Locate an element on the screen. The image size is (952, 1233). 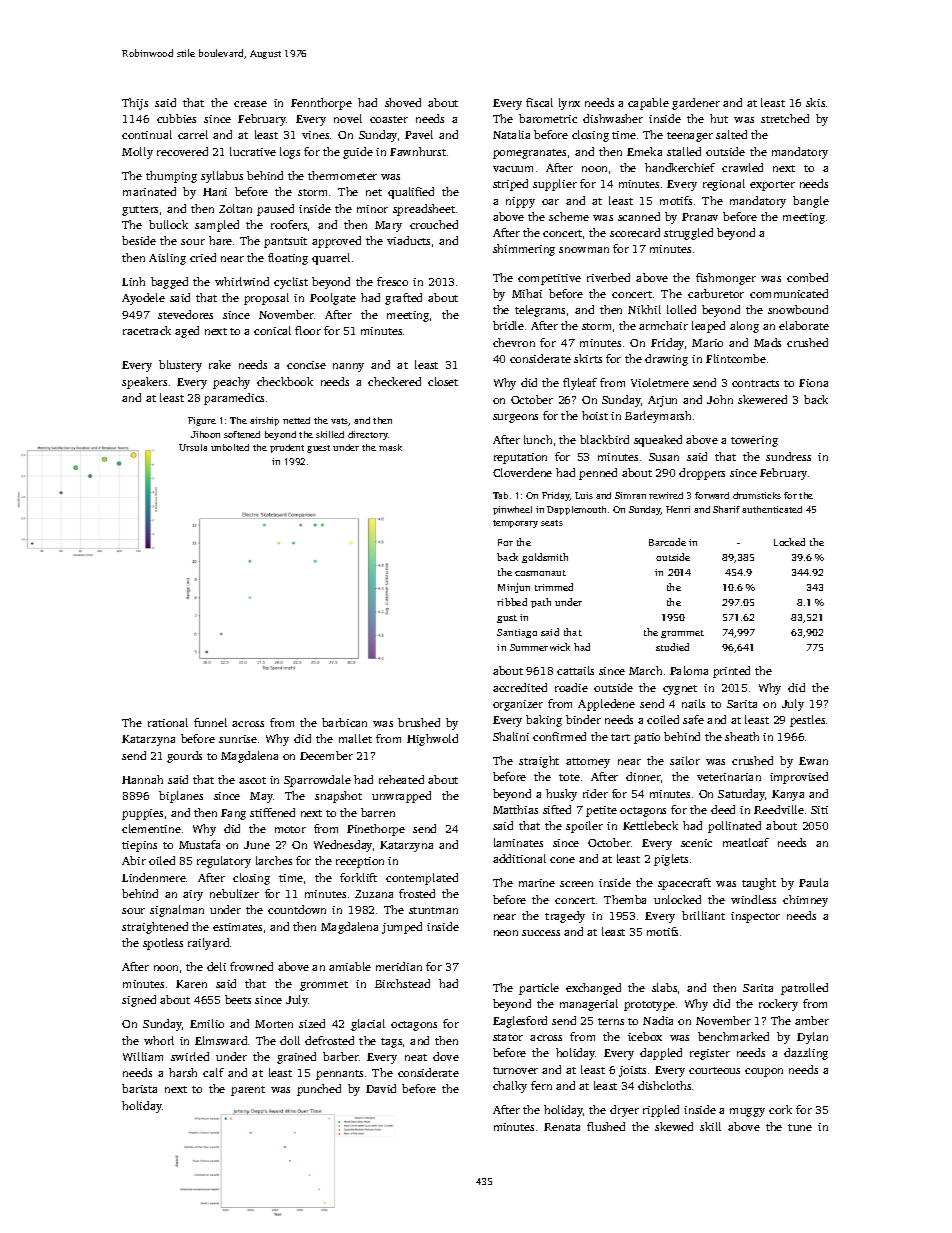
barista is located at coordinates (139, 1088).
